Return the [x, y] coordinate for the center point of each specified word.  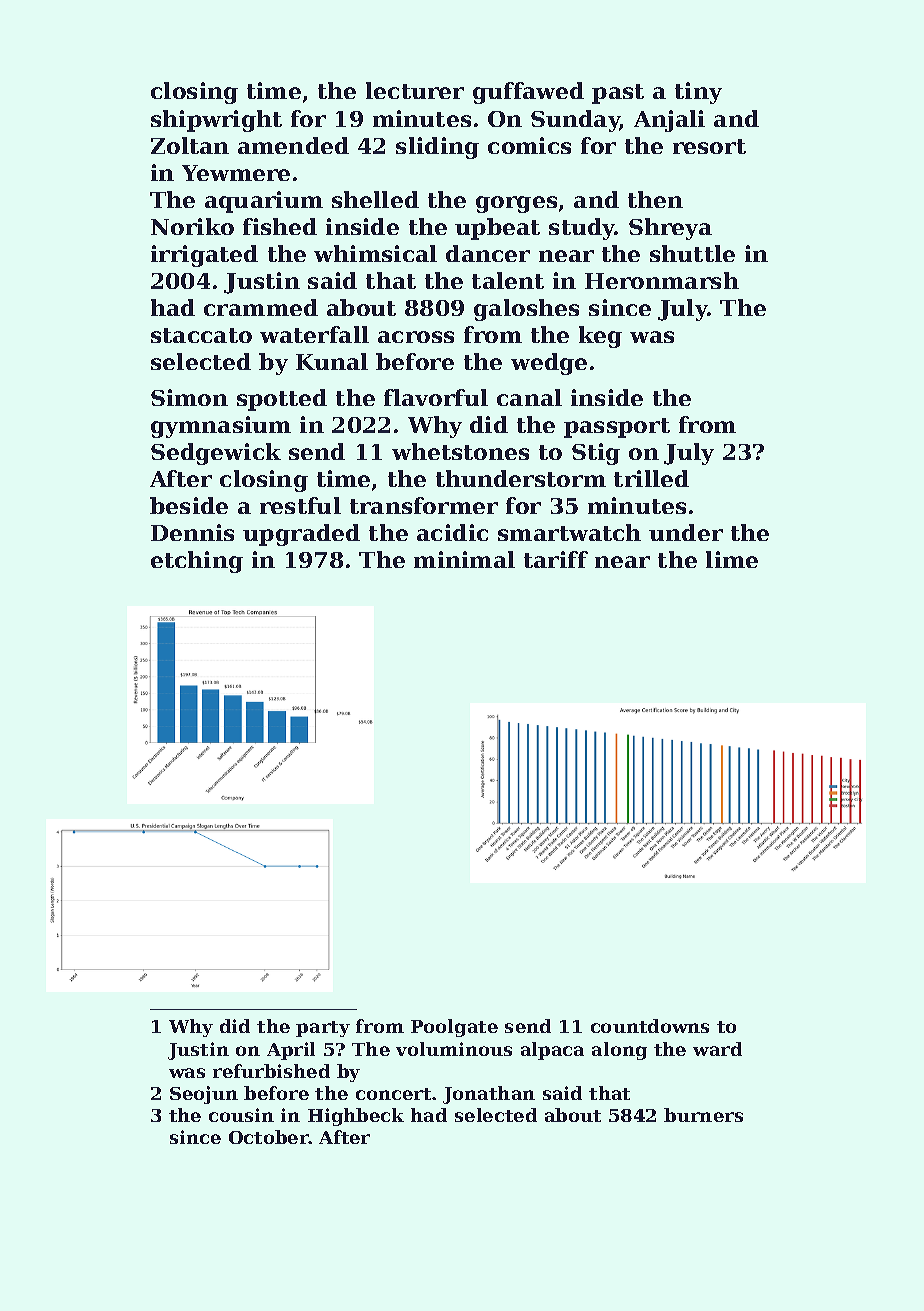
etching [197, 562]
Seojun [204, 1095]
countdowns [650, 1026]
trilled [651, 478]
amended [293, 145]
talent [508, 280]
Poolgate [454, 1028]
